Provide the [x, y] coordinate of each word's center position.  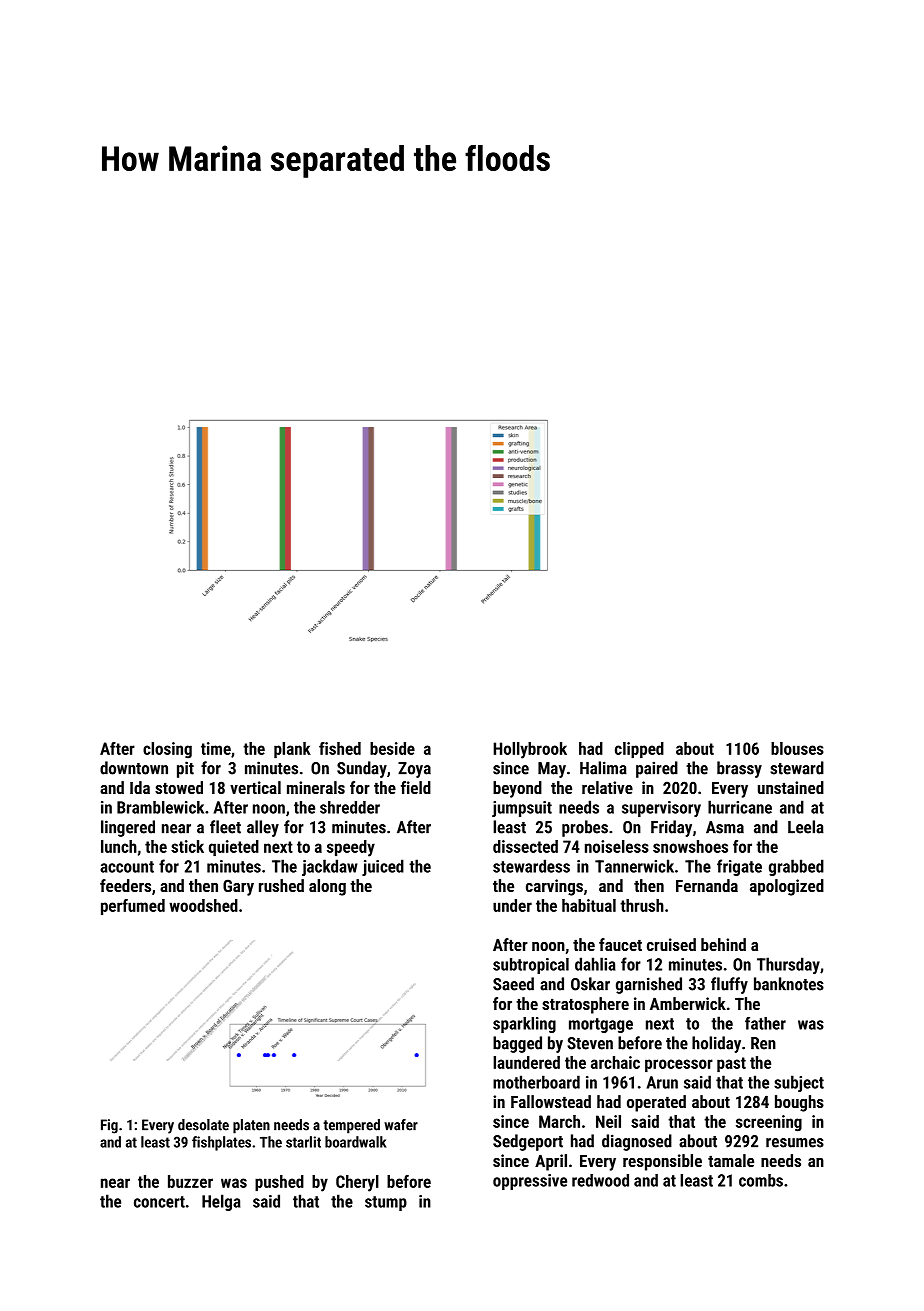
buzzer [190, 1181]
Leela [806, 827]
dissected [525, 846]
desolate [203, 1125]
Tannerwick [634, 866]
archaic [615, 1062]
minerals [316, 787]
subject [799, 1083]
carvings [554, 887]
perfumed [133, 907]
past [731, 1064]
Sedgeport [528, 1142]
